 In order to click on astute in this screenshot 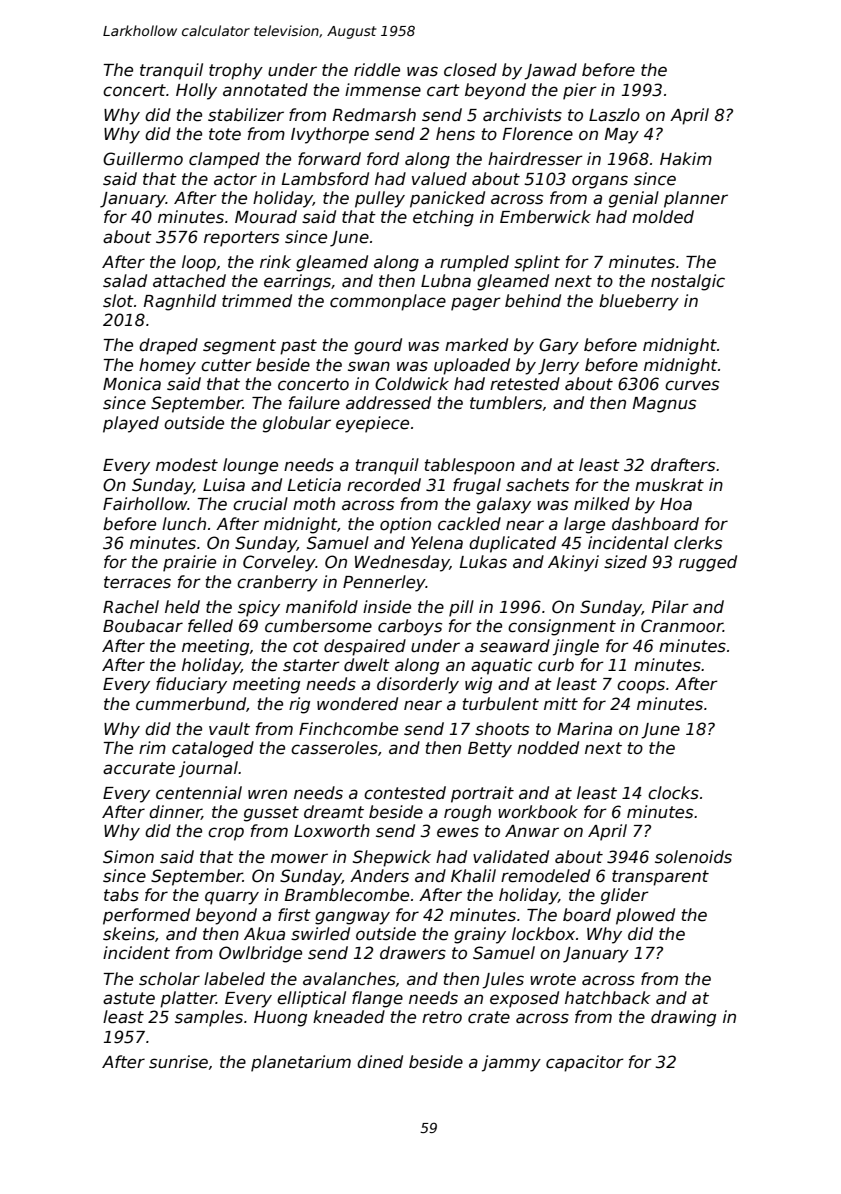, I will do `click(129, 998)`.
